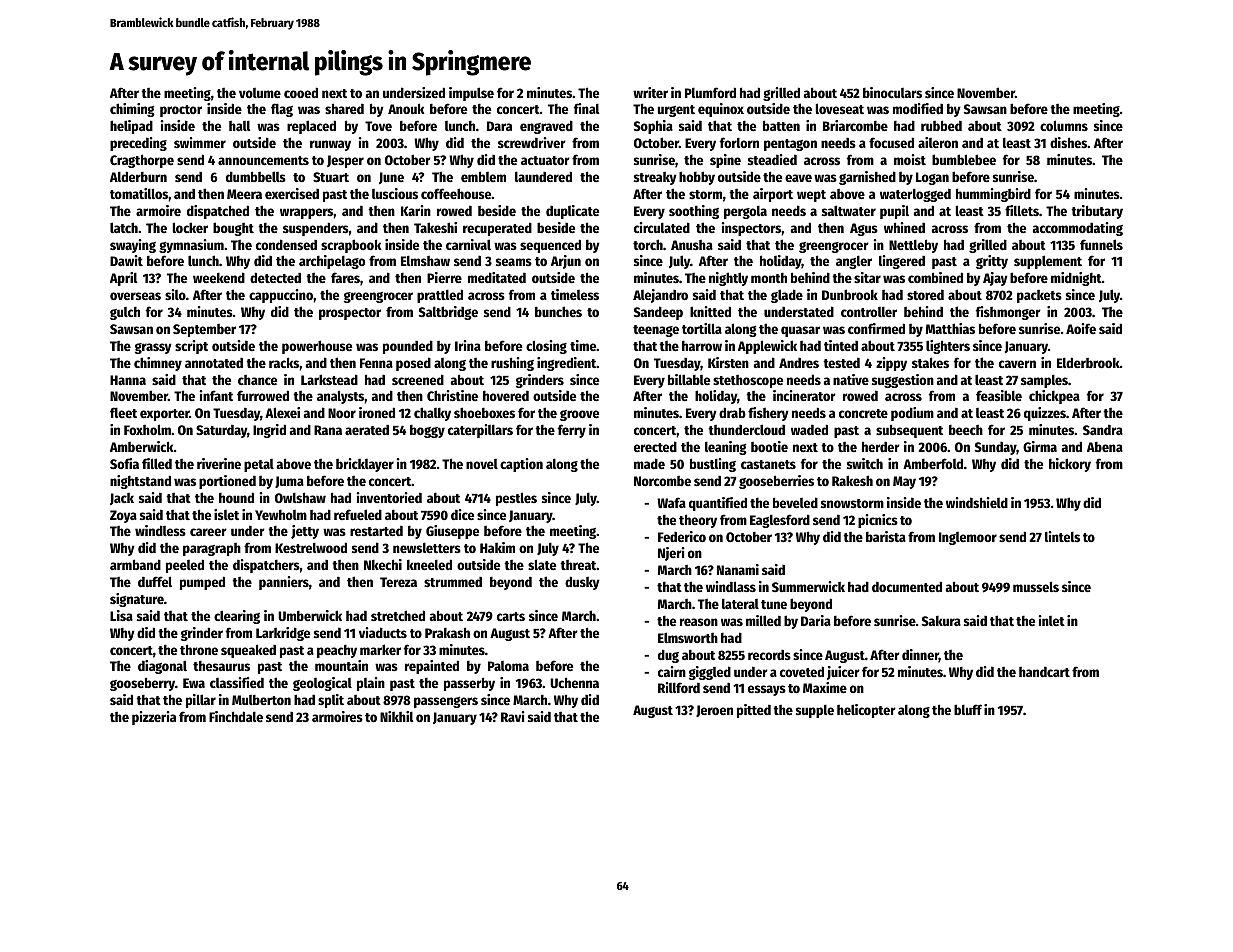 This screenshot has width=1233, height=952. Describe the element at coordinates (892, 92) in the screenshot. I see `binoculars` at that location.
